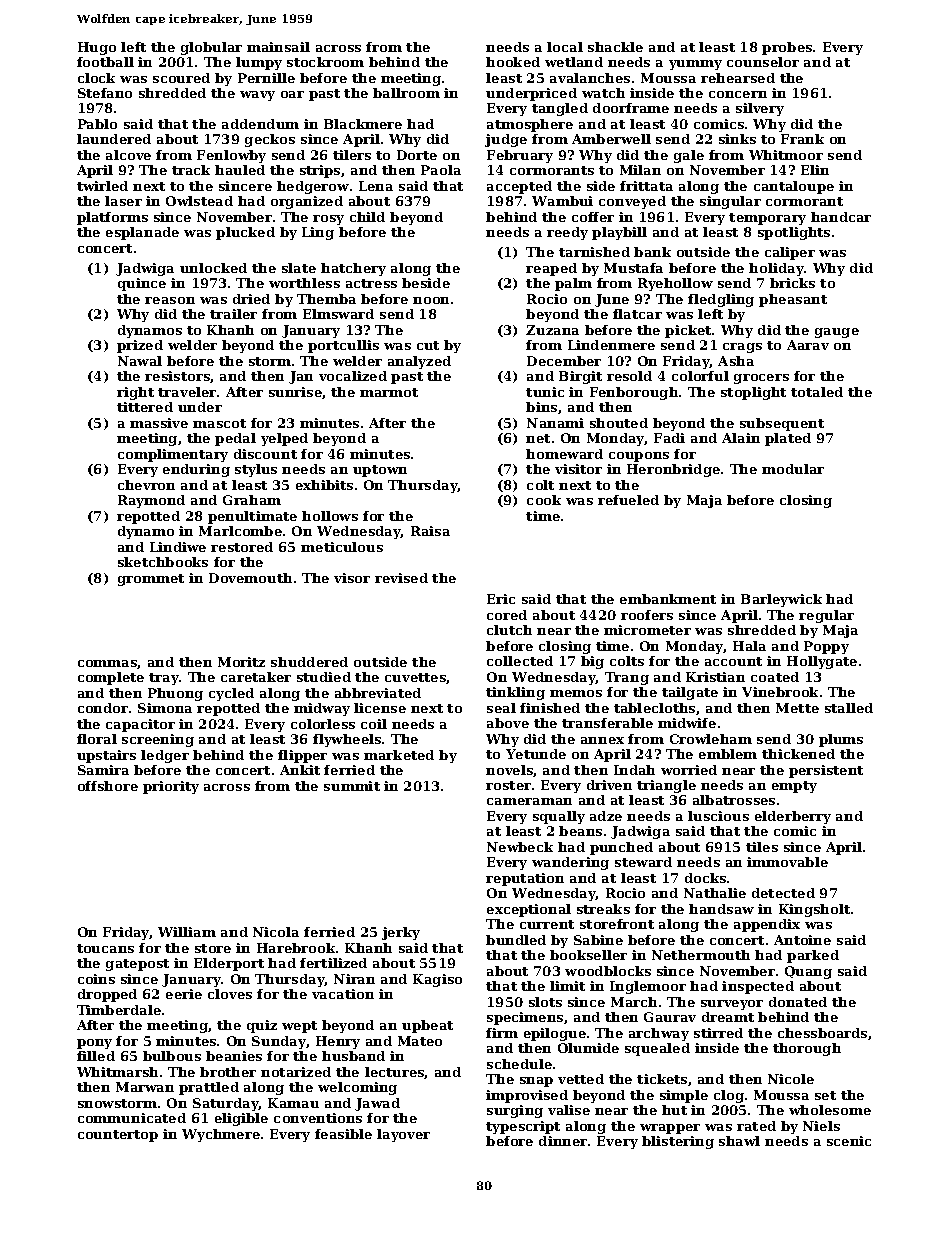 This page has width=952, height=1233. Describe the element at coordinates (565, 47) in the page. I see `local` at that location.
